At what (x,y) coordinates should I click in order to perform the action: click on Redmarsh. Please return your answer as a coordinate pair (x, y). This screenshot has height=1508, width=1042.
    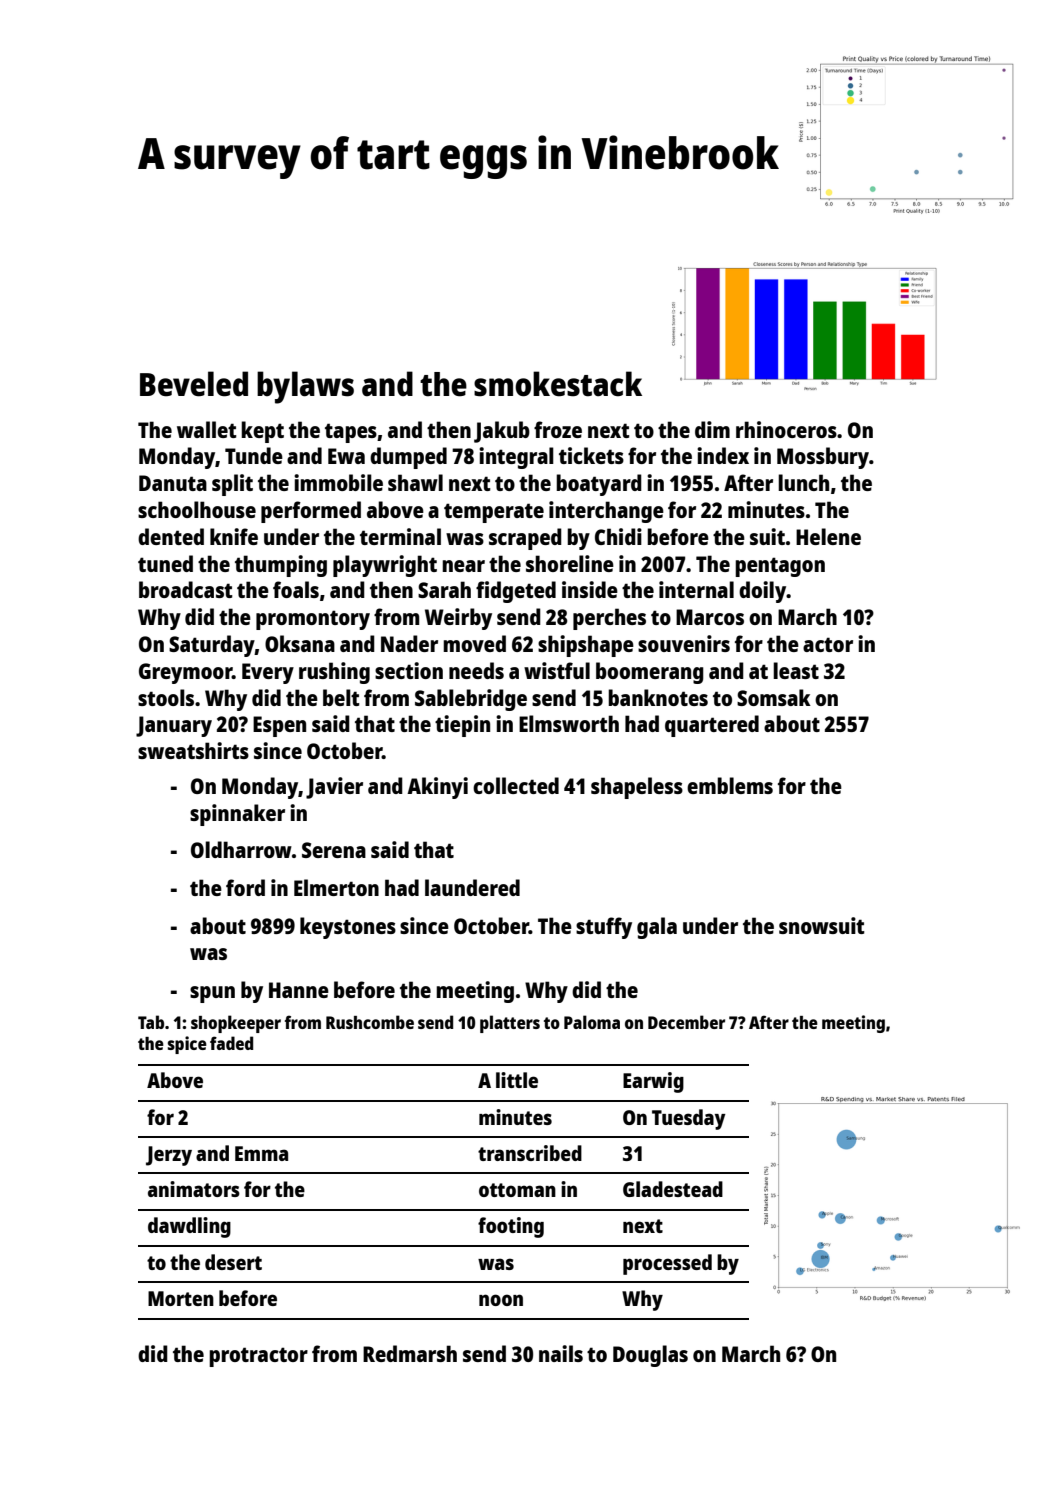
    Looking at the image, I should click on (410, 1353).
